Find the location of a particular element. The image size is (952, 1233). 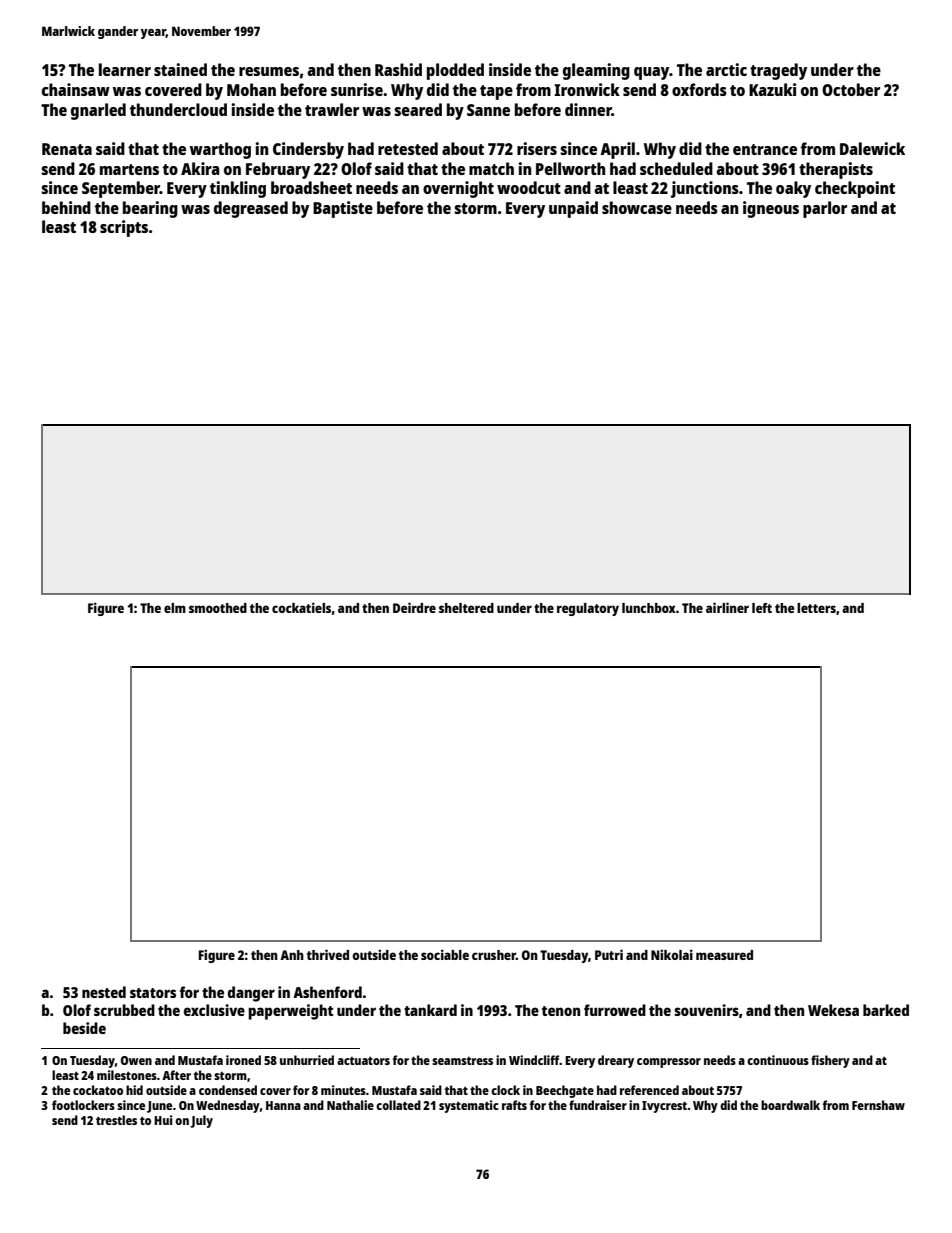

footlockers is located at coordinates (83, 1105).
